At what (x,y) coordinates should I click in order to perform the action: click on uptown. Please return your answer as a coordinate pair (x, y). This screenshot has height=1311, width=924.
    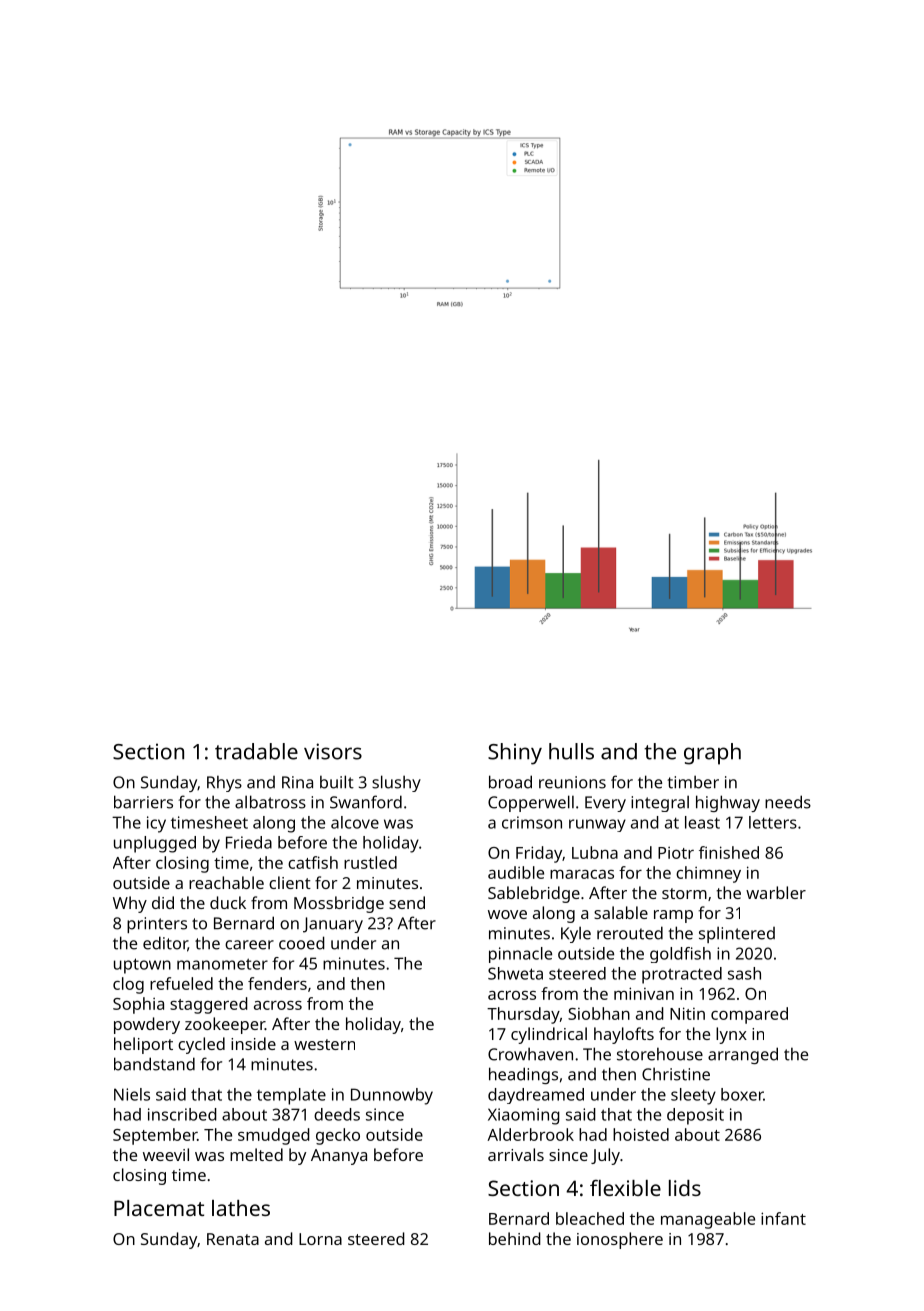
    Looking at the image, I should click on (142, 966).
